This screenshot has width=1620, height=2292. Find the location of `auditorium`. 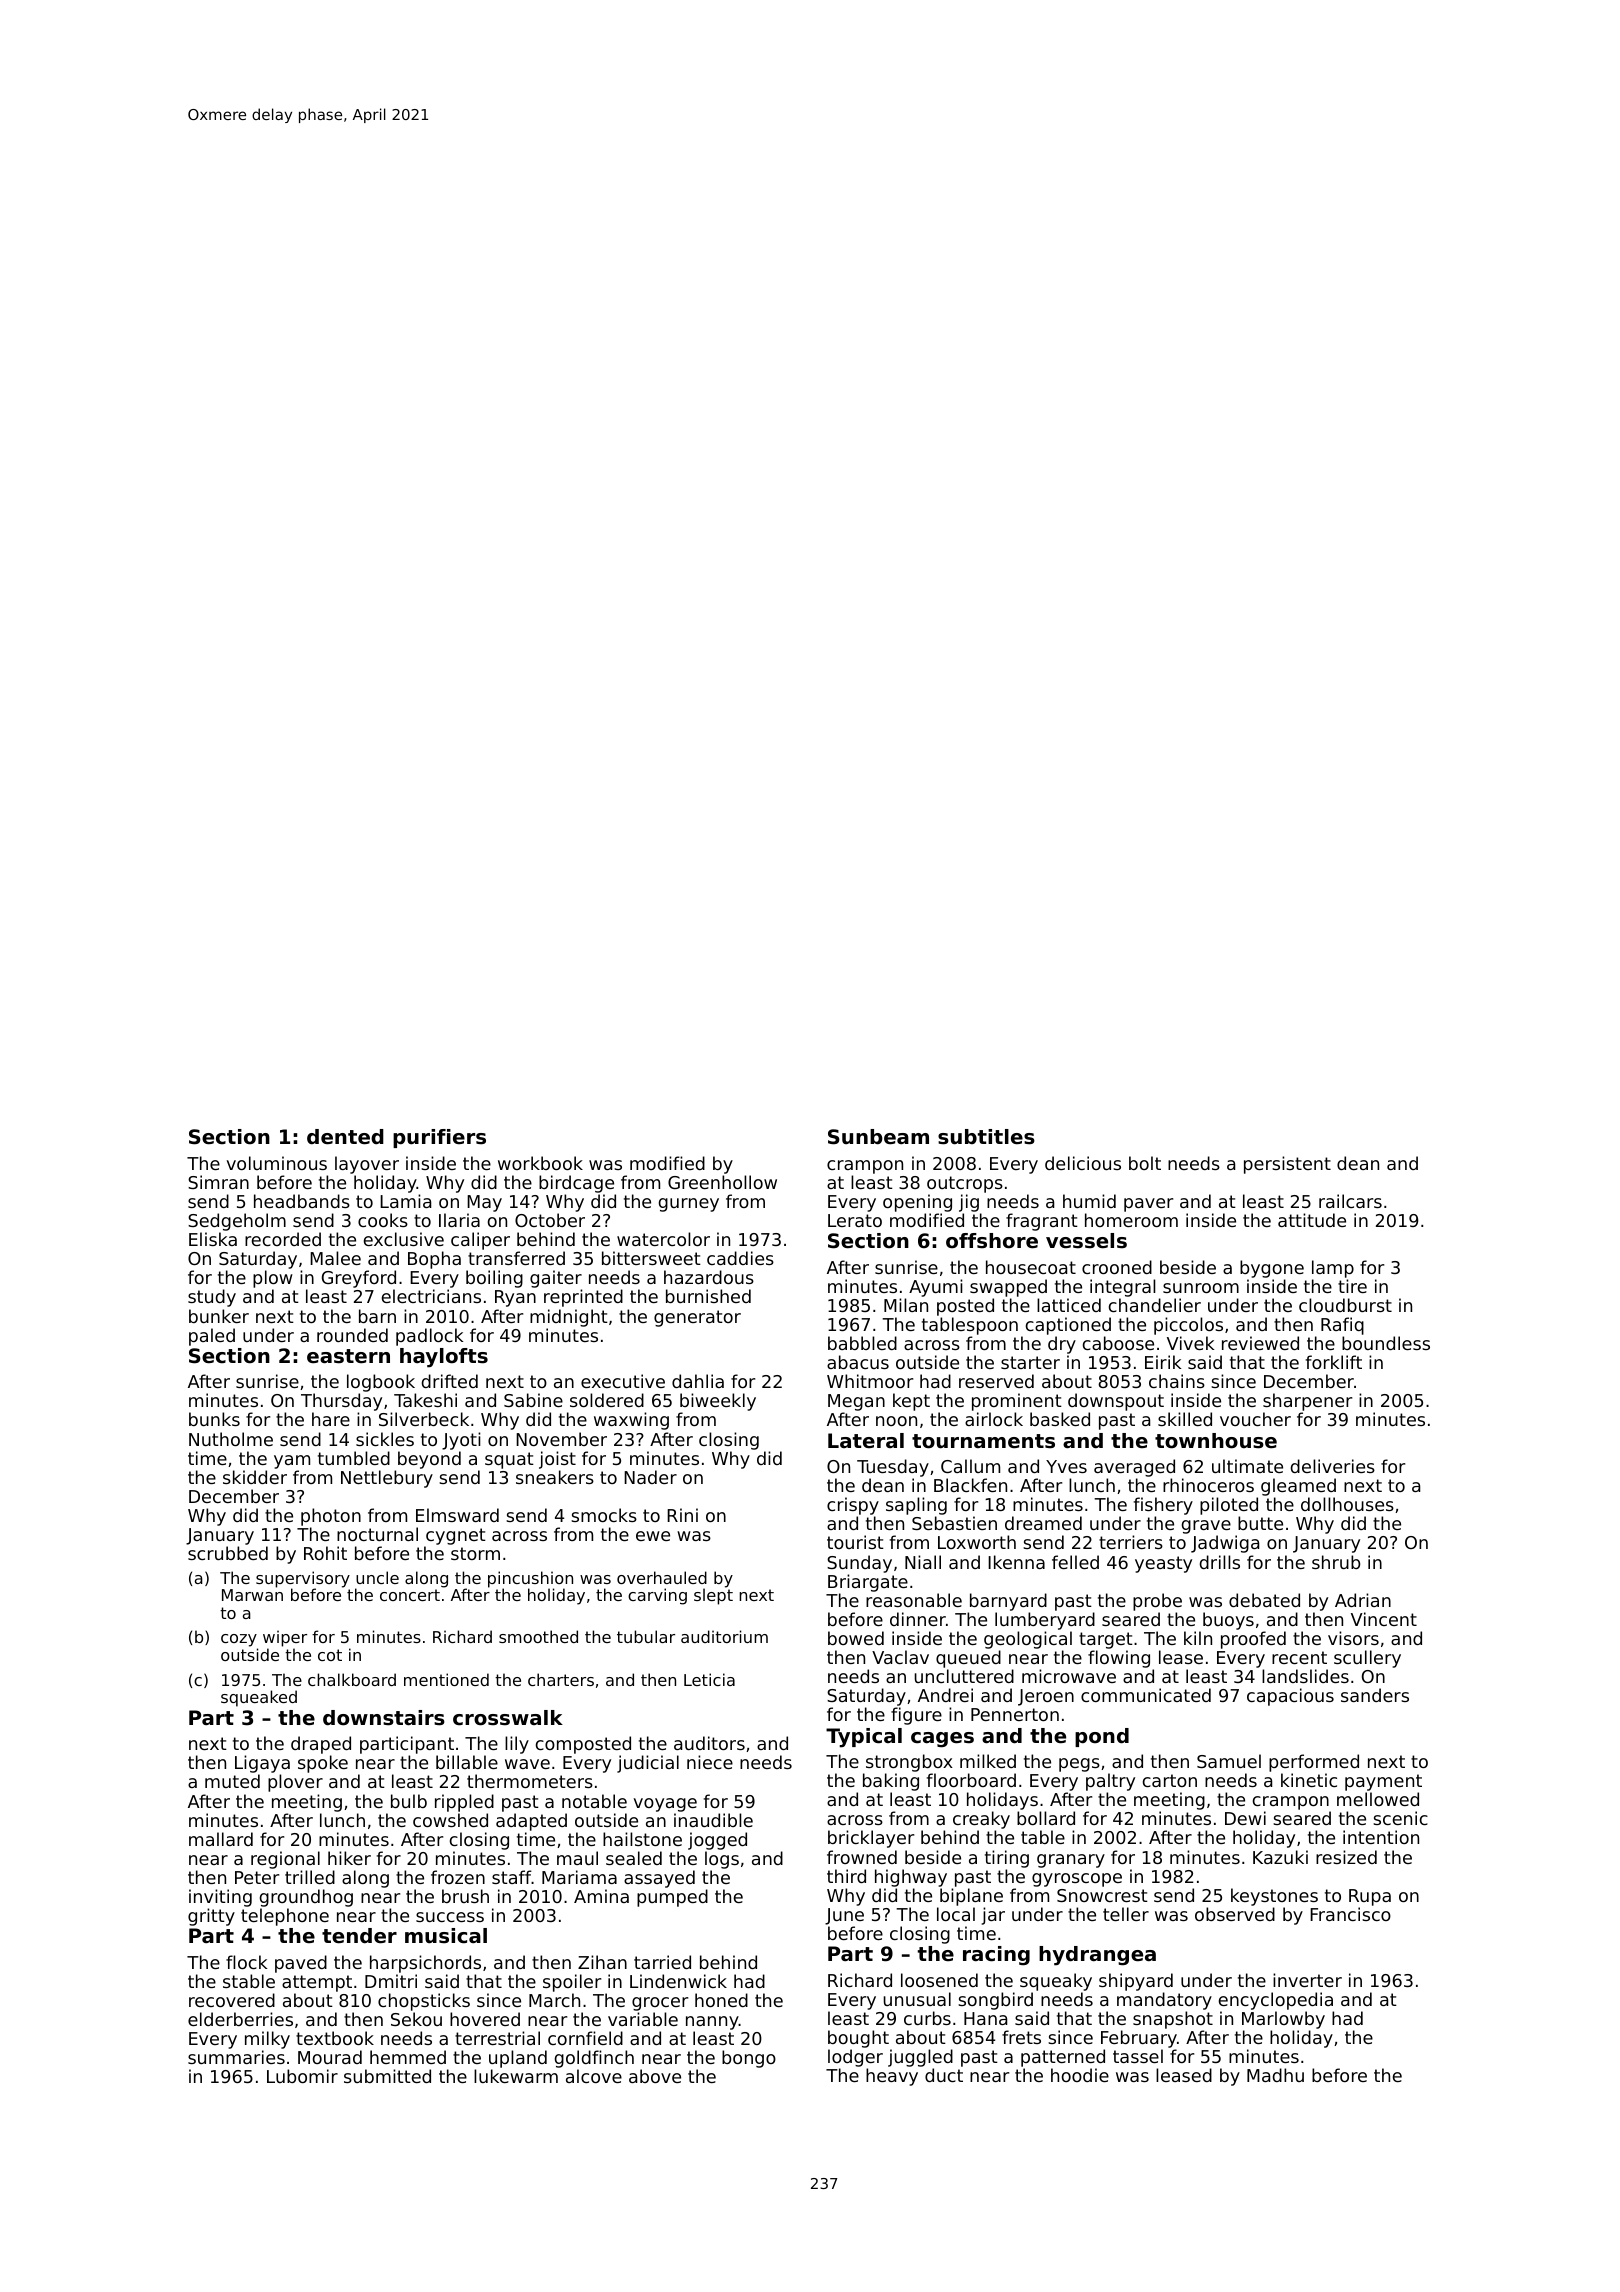

auditorium is located at coordinates (724, 1636).
